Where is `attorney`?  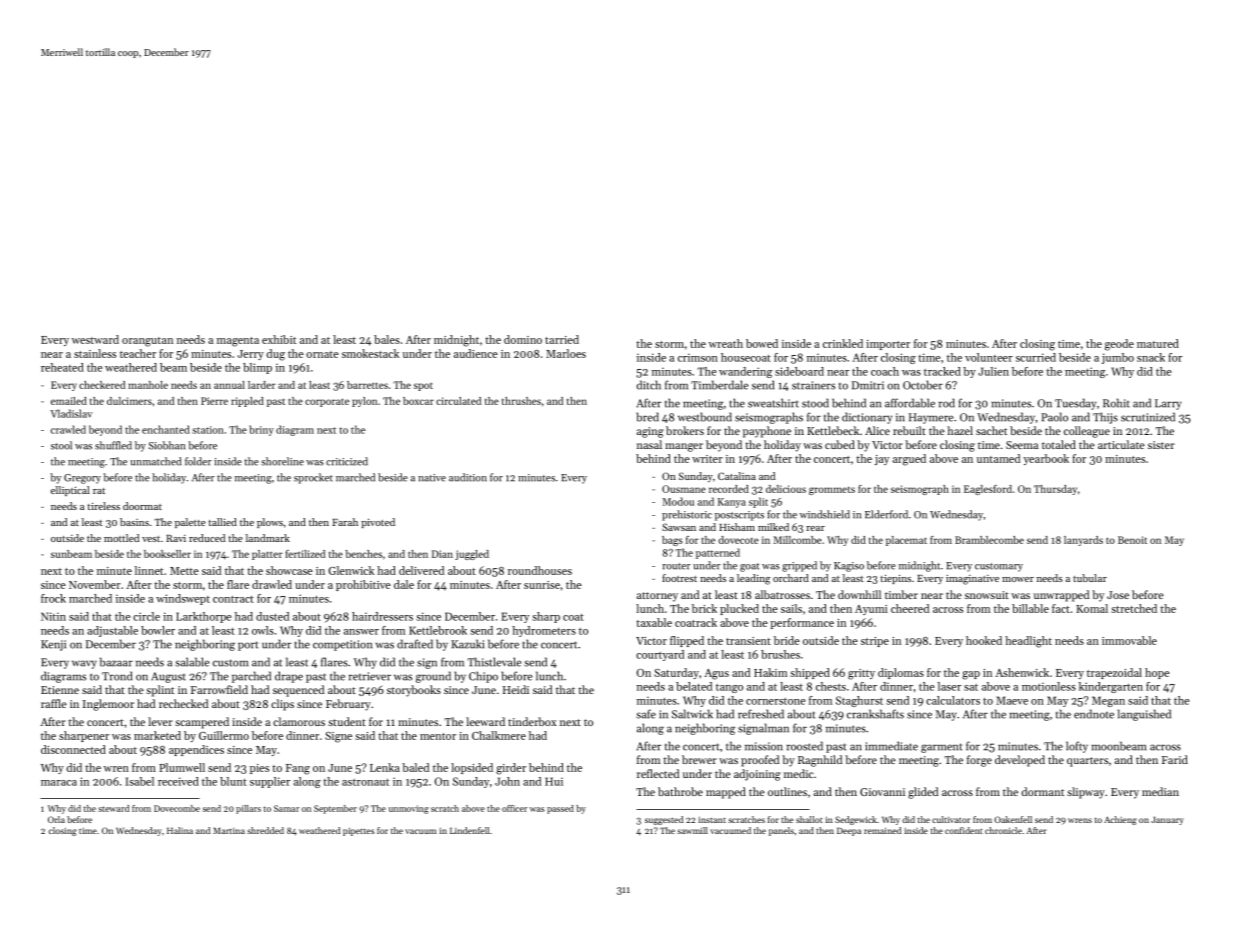
attorney is located at coordinates (657, 597).
